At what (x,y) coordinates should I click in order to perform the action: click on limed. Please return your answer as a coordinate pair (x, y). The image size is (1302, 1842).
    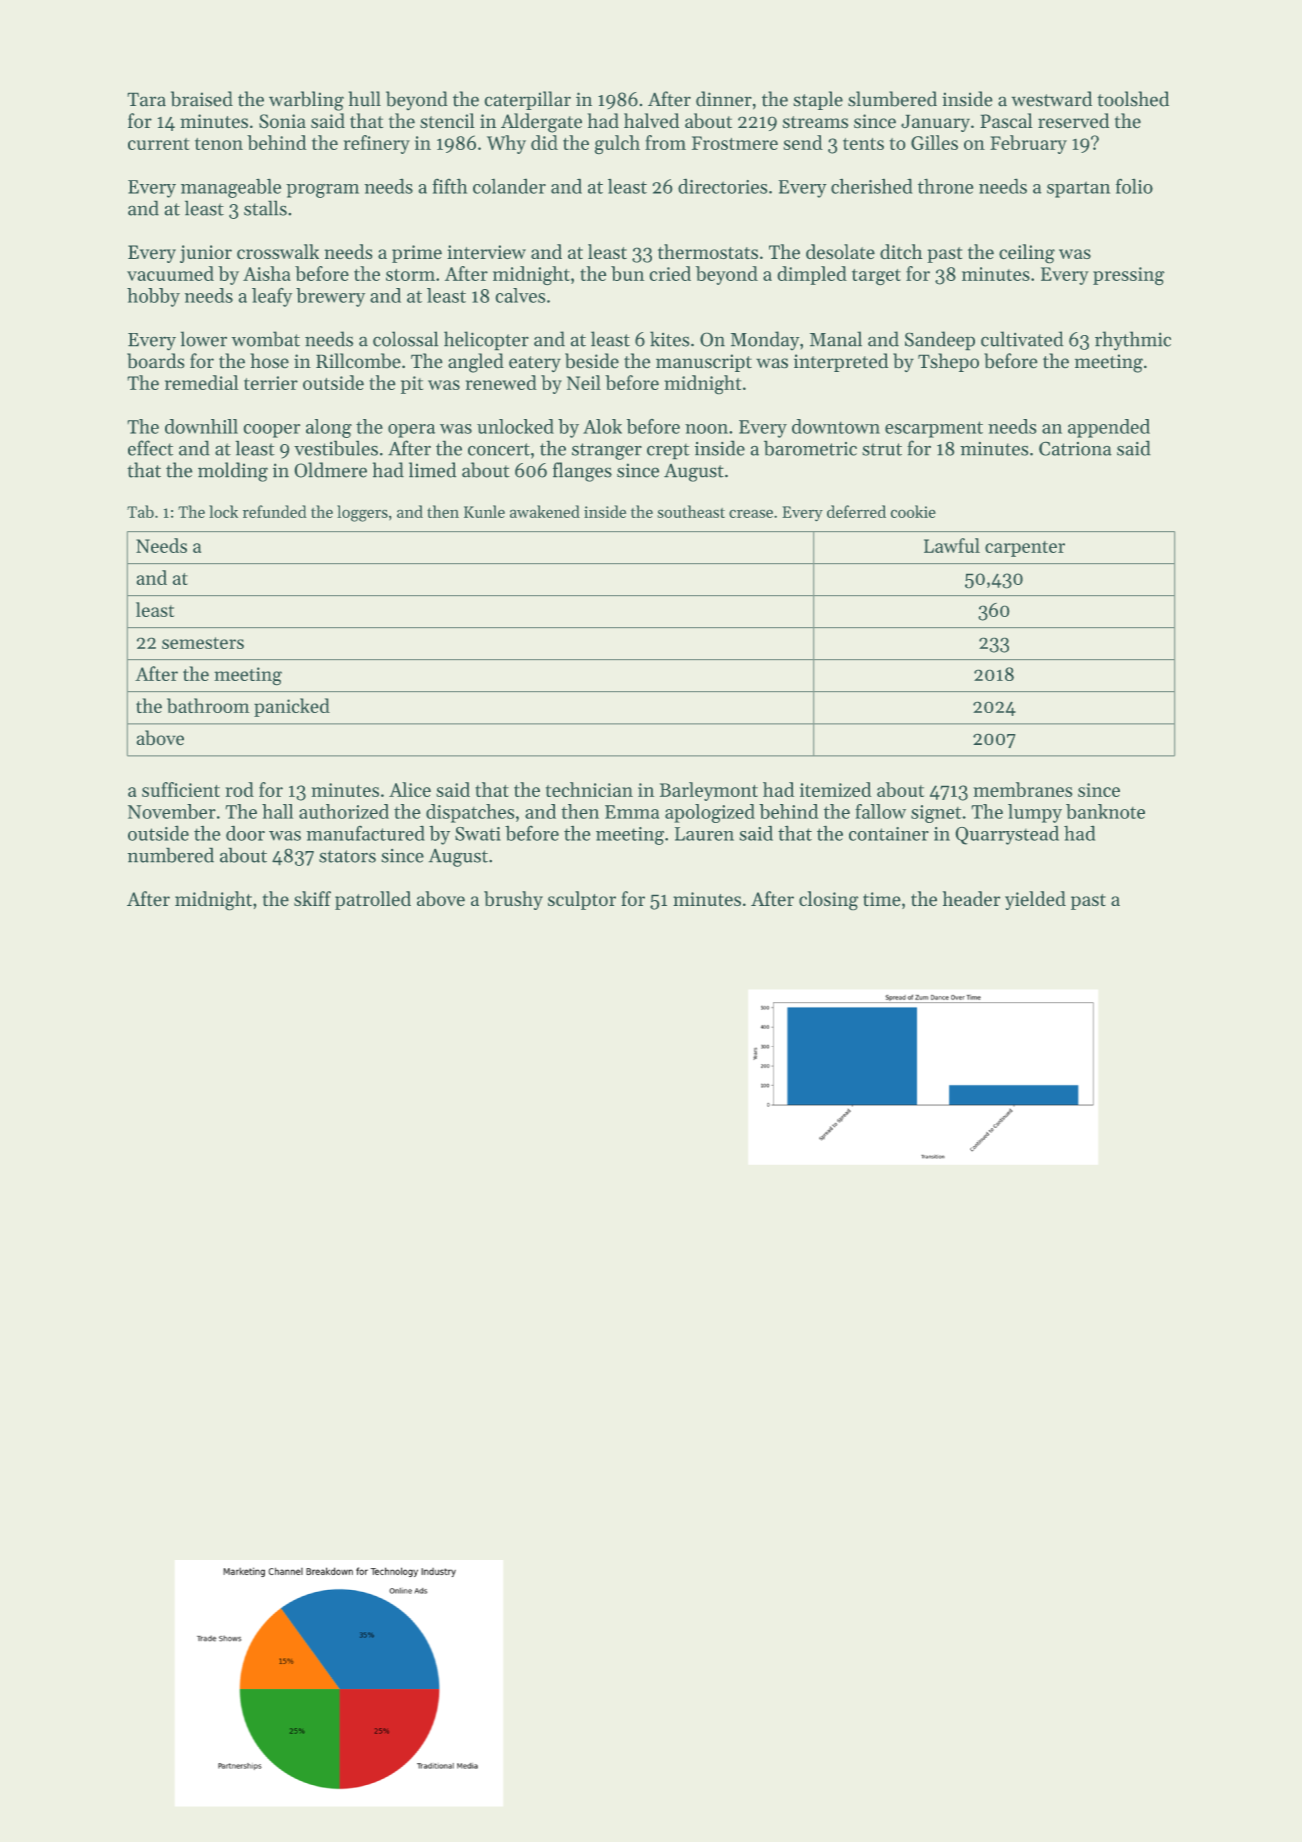
    Looking at the image, I should click on (433, 470).
